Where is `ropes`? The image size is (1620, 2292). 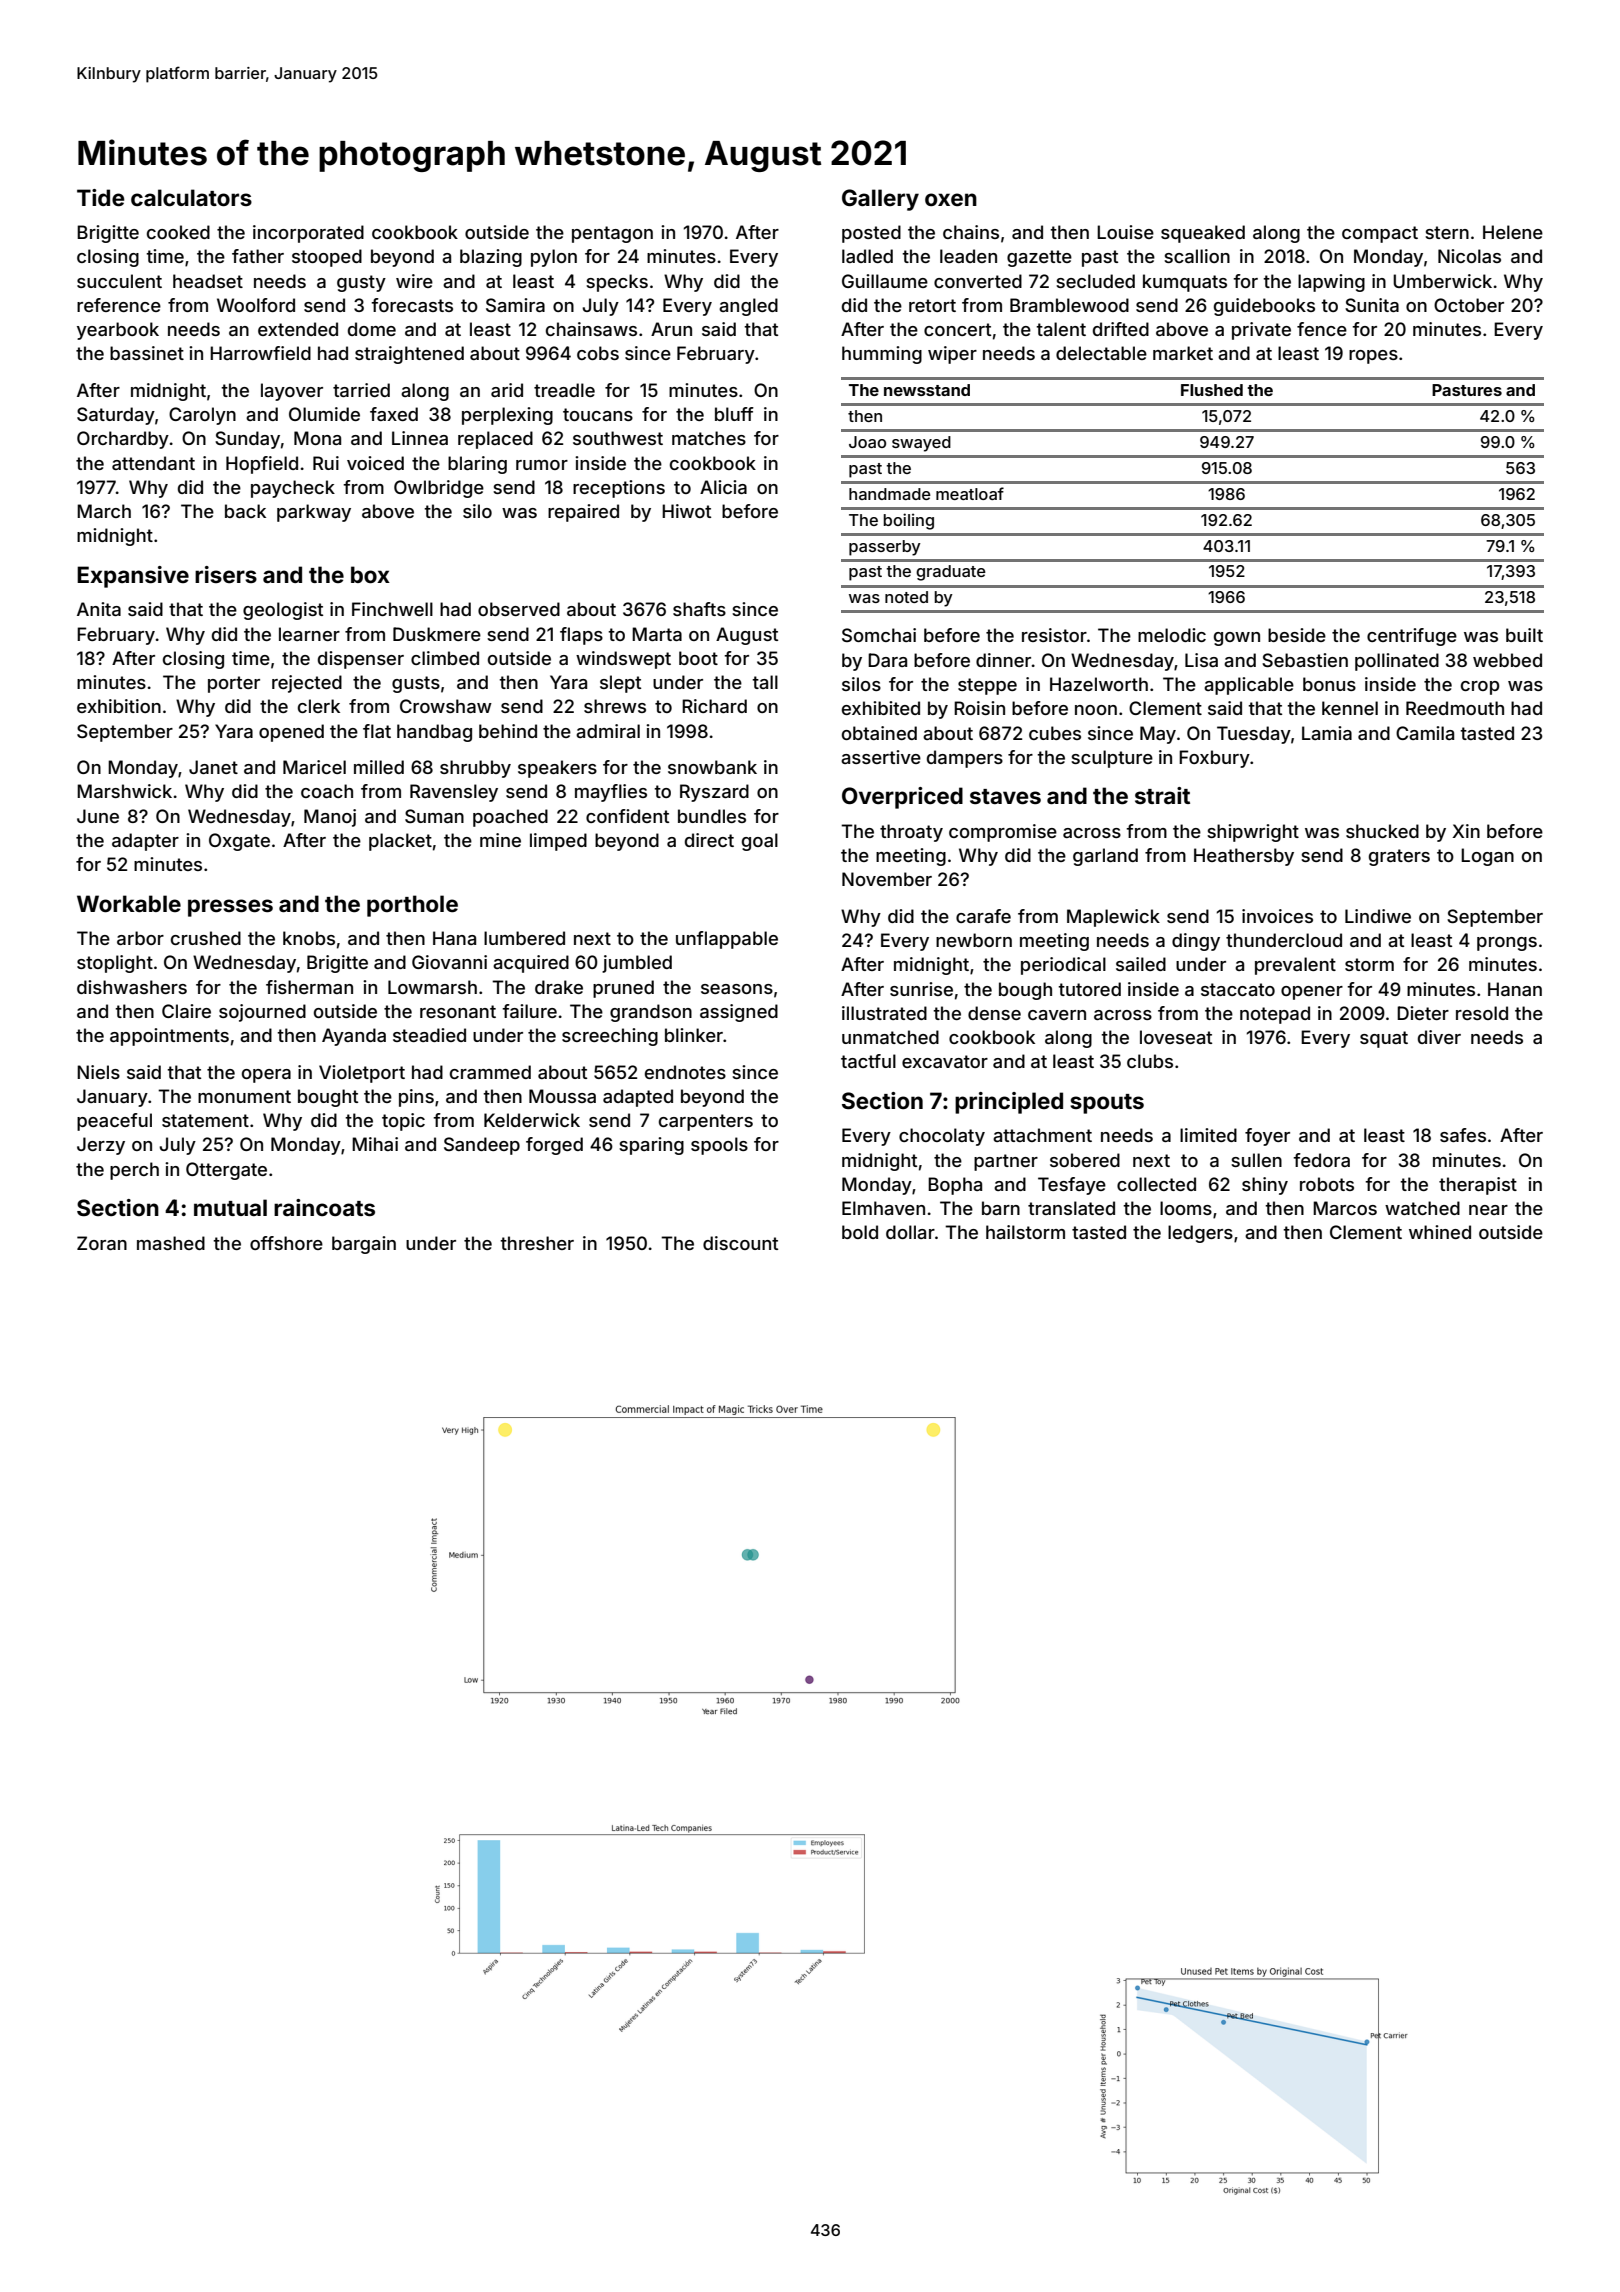
ropes is located at coordinates (1373, 357).
